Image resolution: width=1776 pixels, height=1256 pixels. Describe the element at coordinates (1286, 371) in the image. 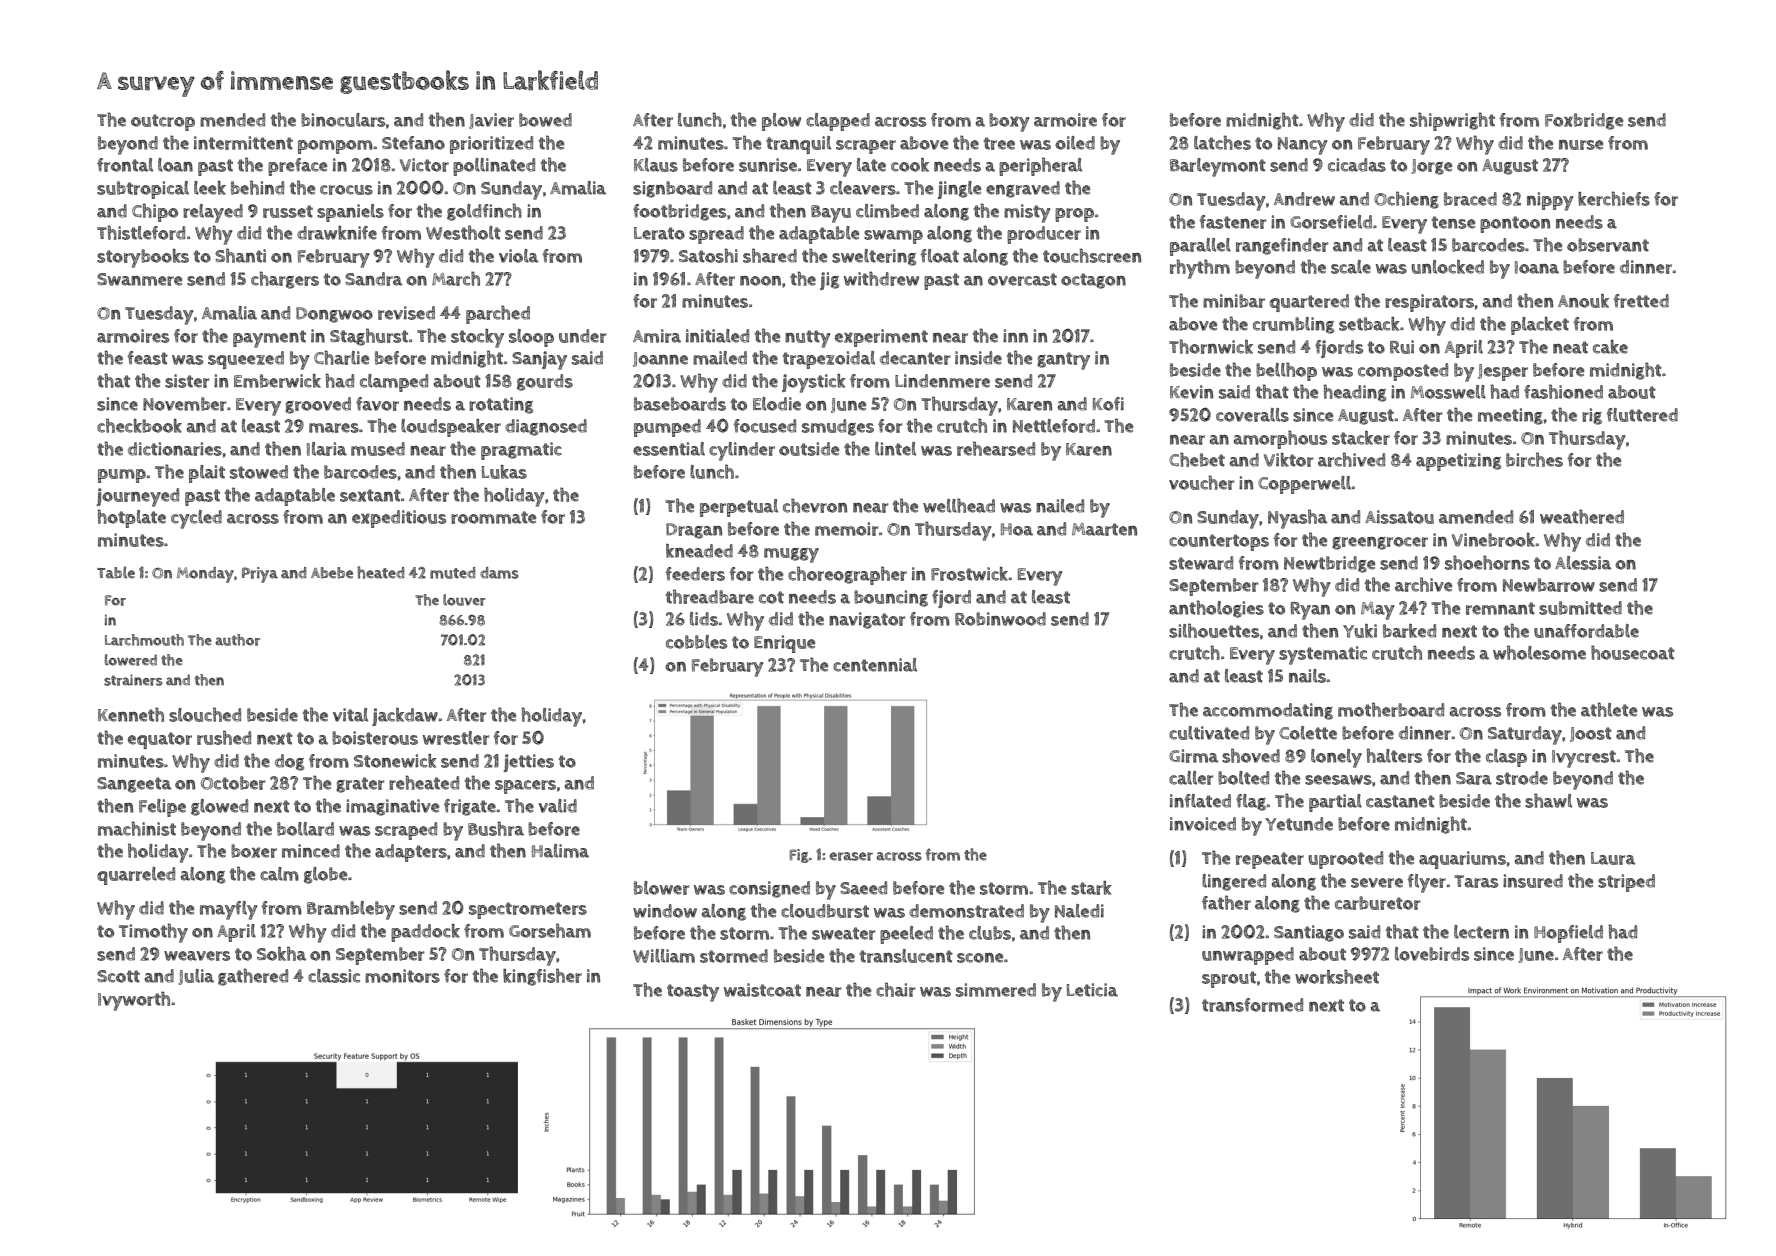

I see `bellhop` at that location.
